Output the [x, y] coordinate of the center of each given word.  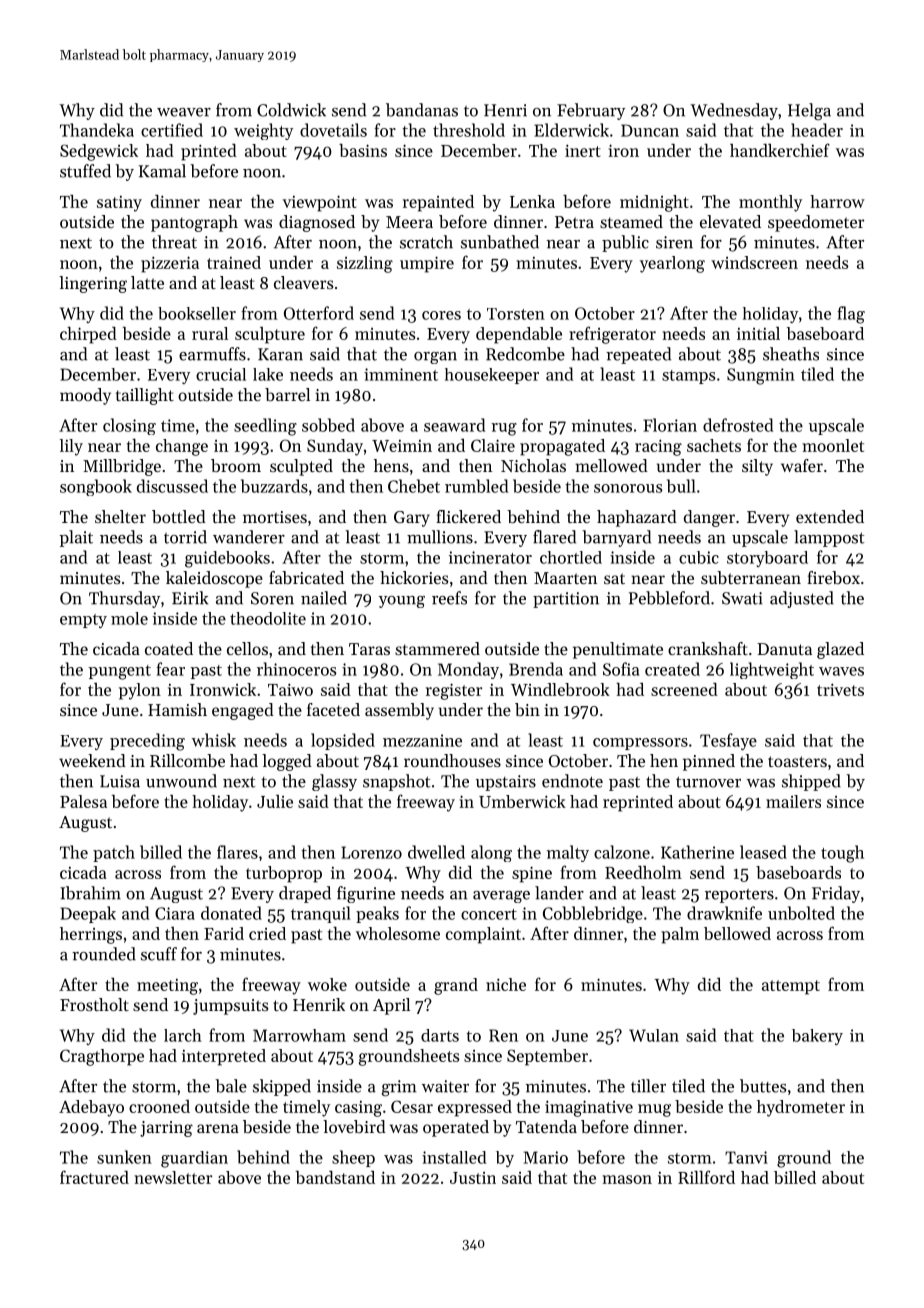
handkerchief [780, 150]
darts [440, 1035]
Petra [574, 222]
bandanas [422, 110]
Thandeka [97, 130]
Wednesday [734, 111]
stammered [437, 648]
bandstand [335, 1177]
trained [234, 262]
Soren [272, 598]
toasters [797, 761]
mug [654, 1110]
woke [327, 984]
